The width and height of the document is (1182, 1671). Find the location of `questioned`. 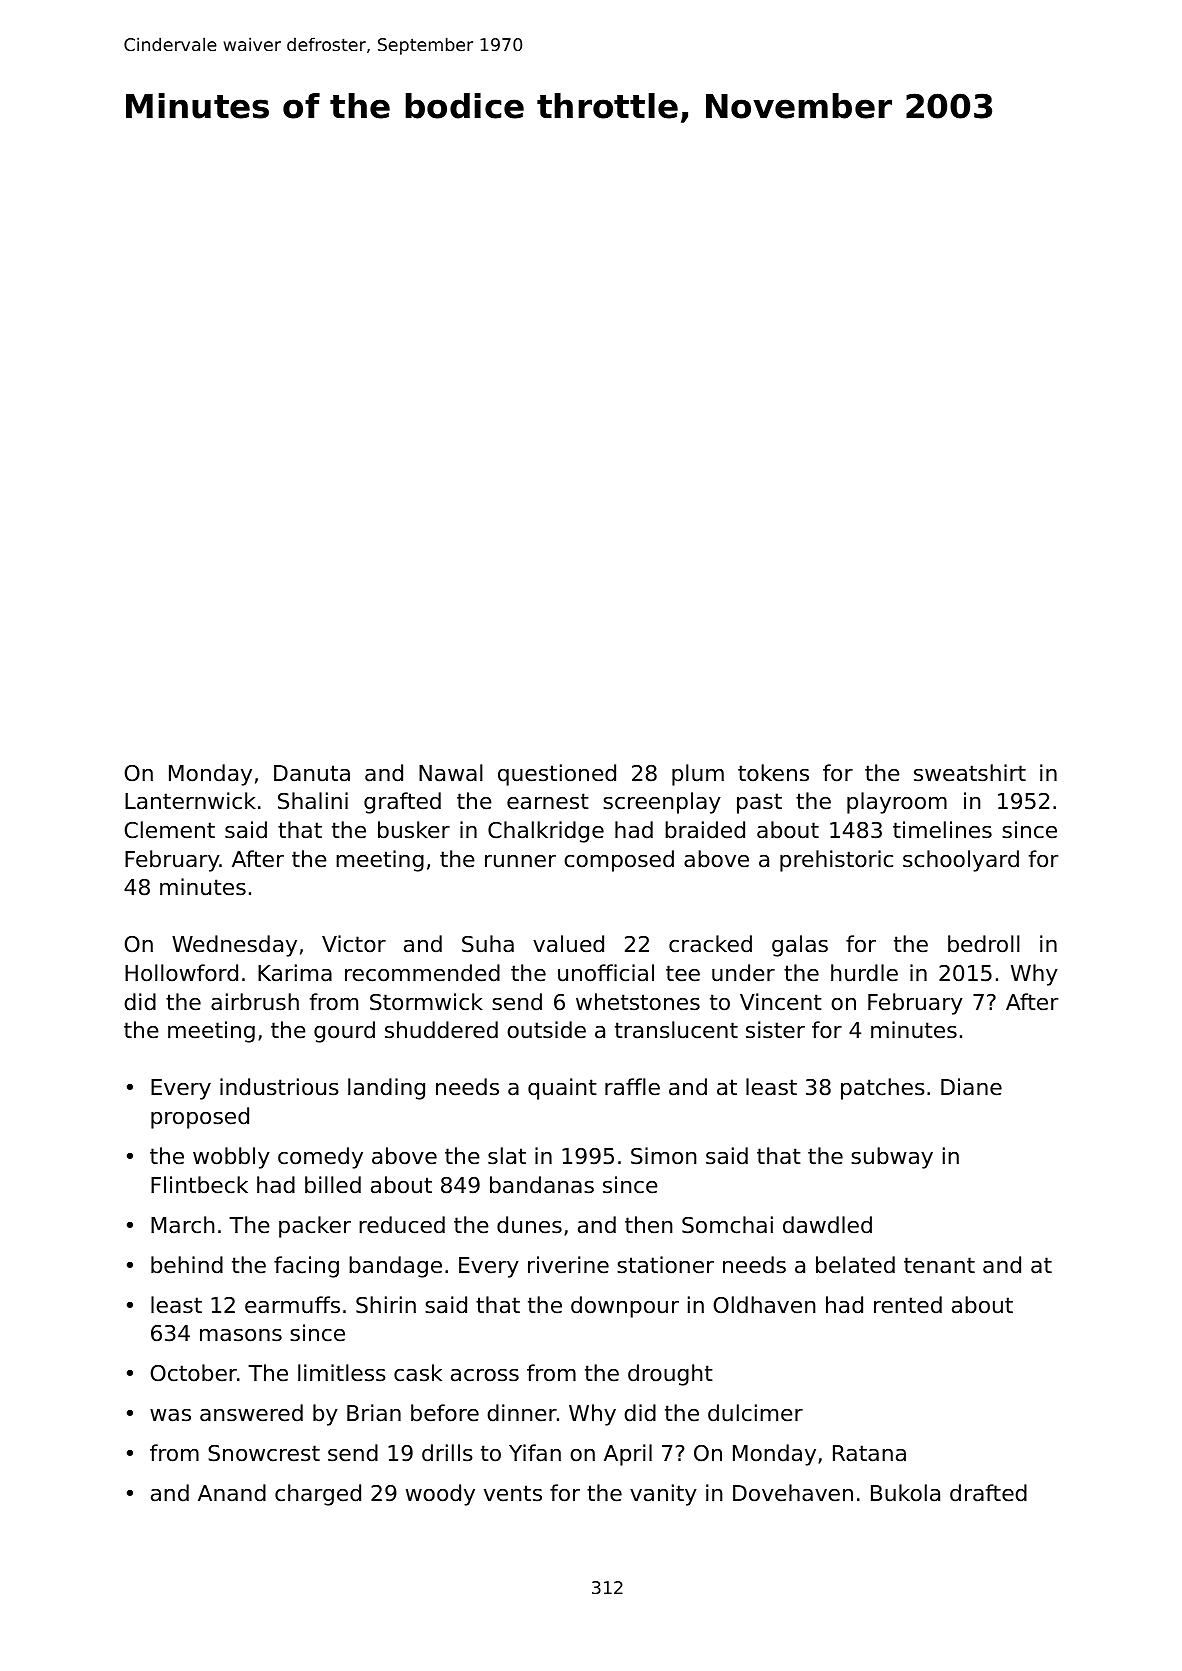

questioned is located at coordinates (557, 775).
